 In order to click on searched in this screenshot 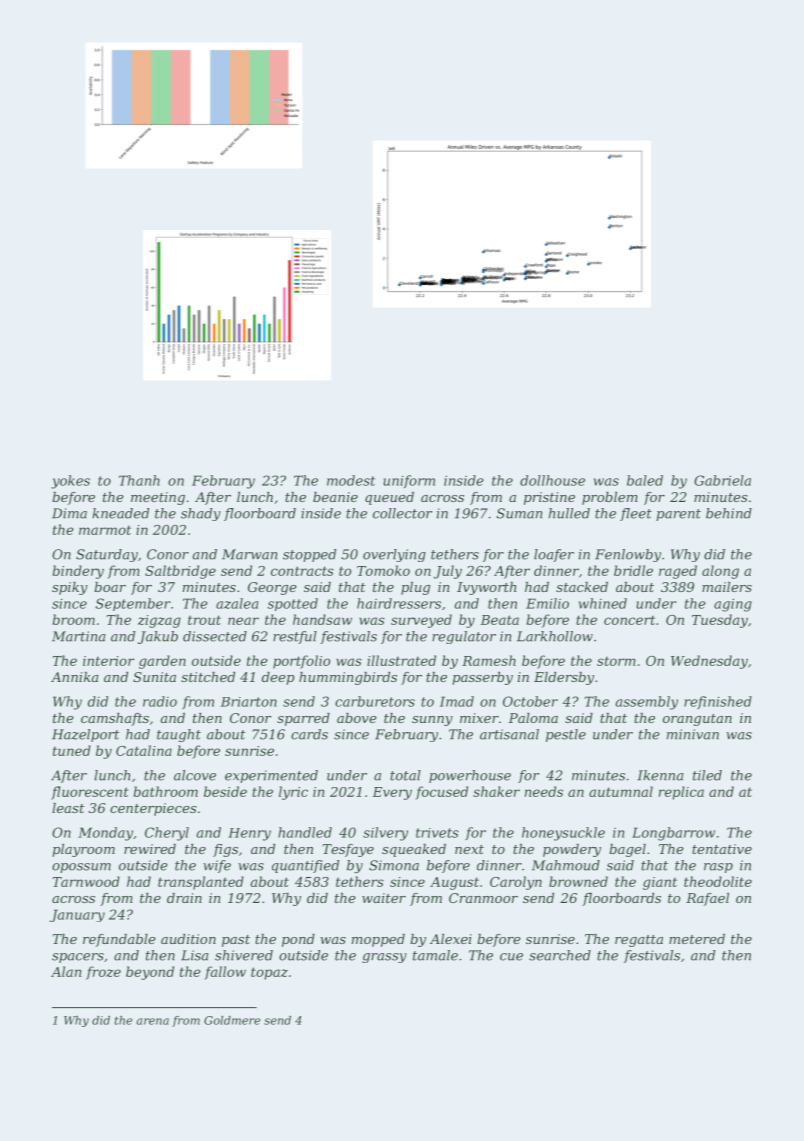, I will do `click(560, 955)`.
